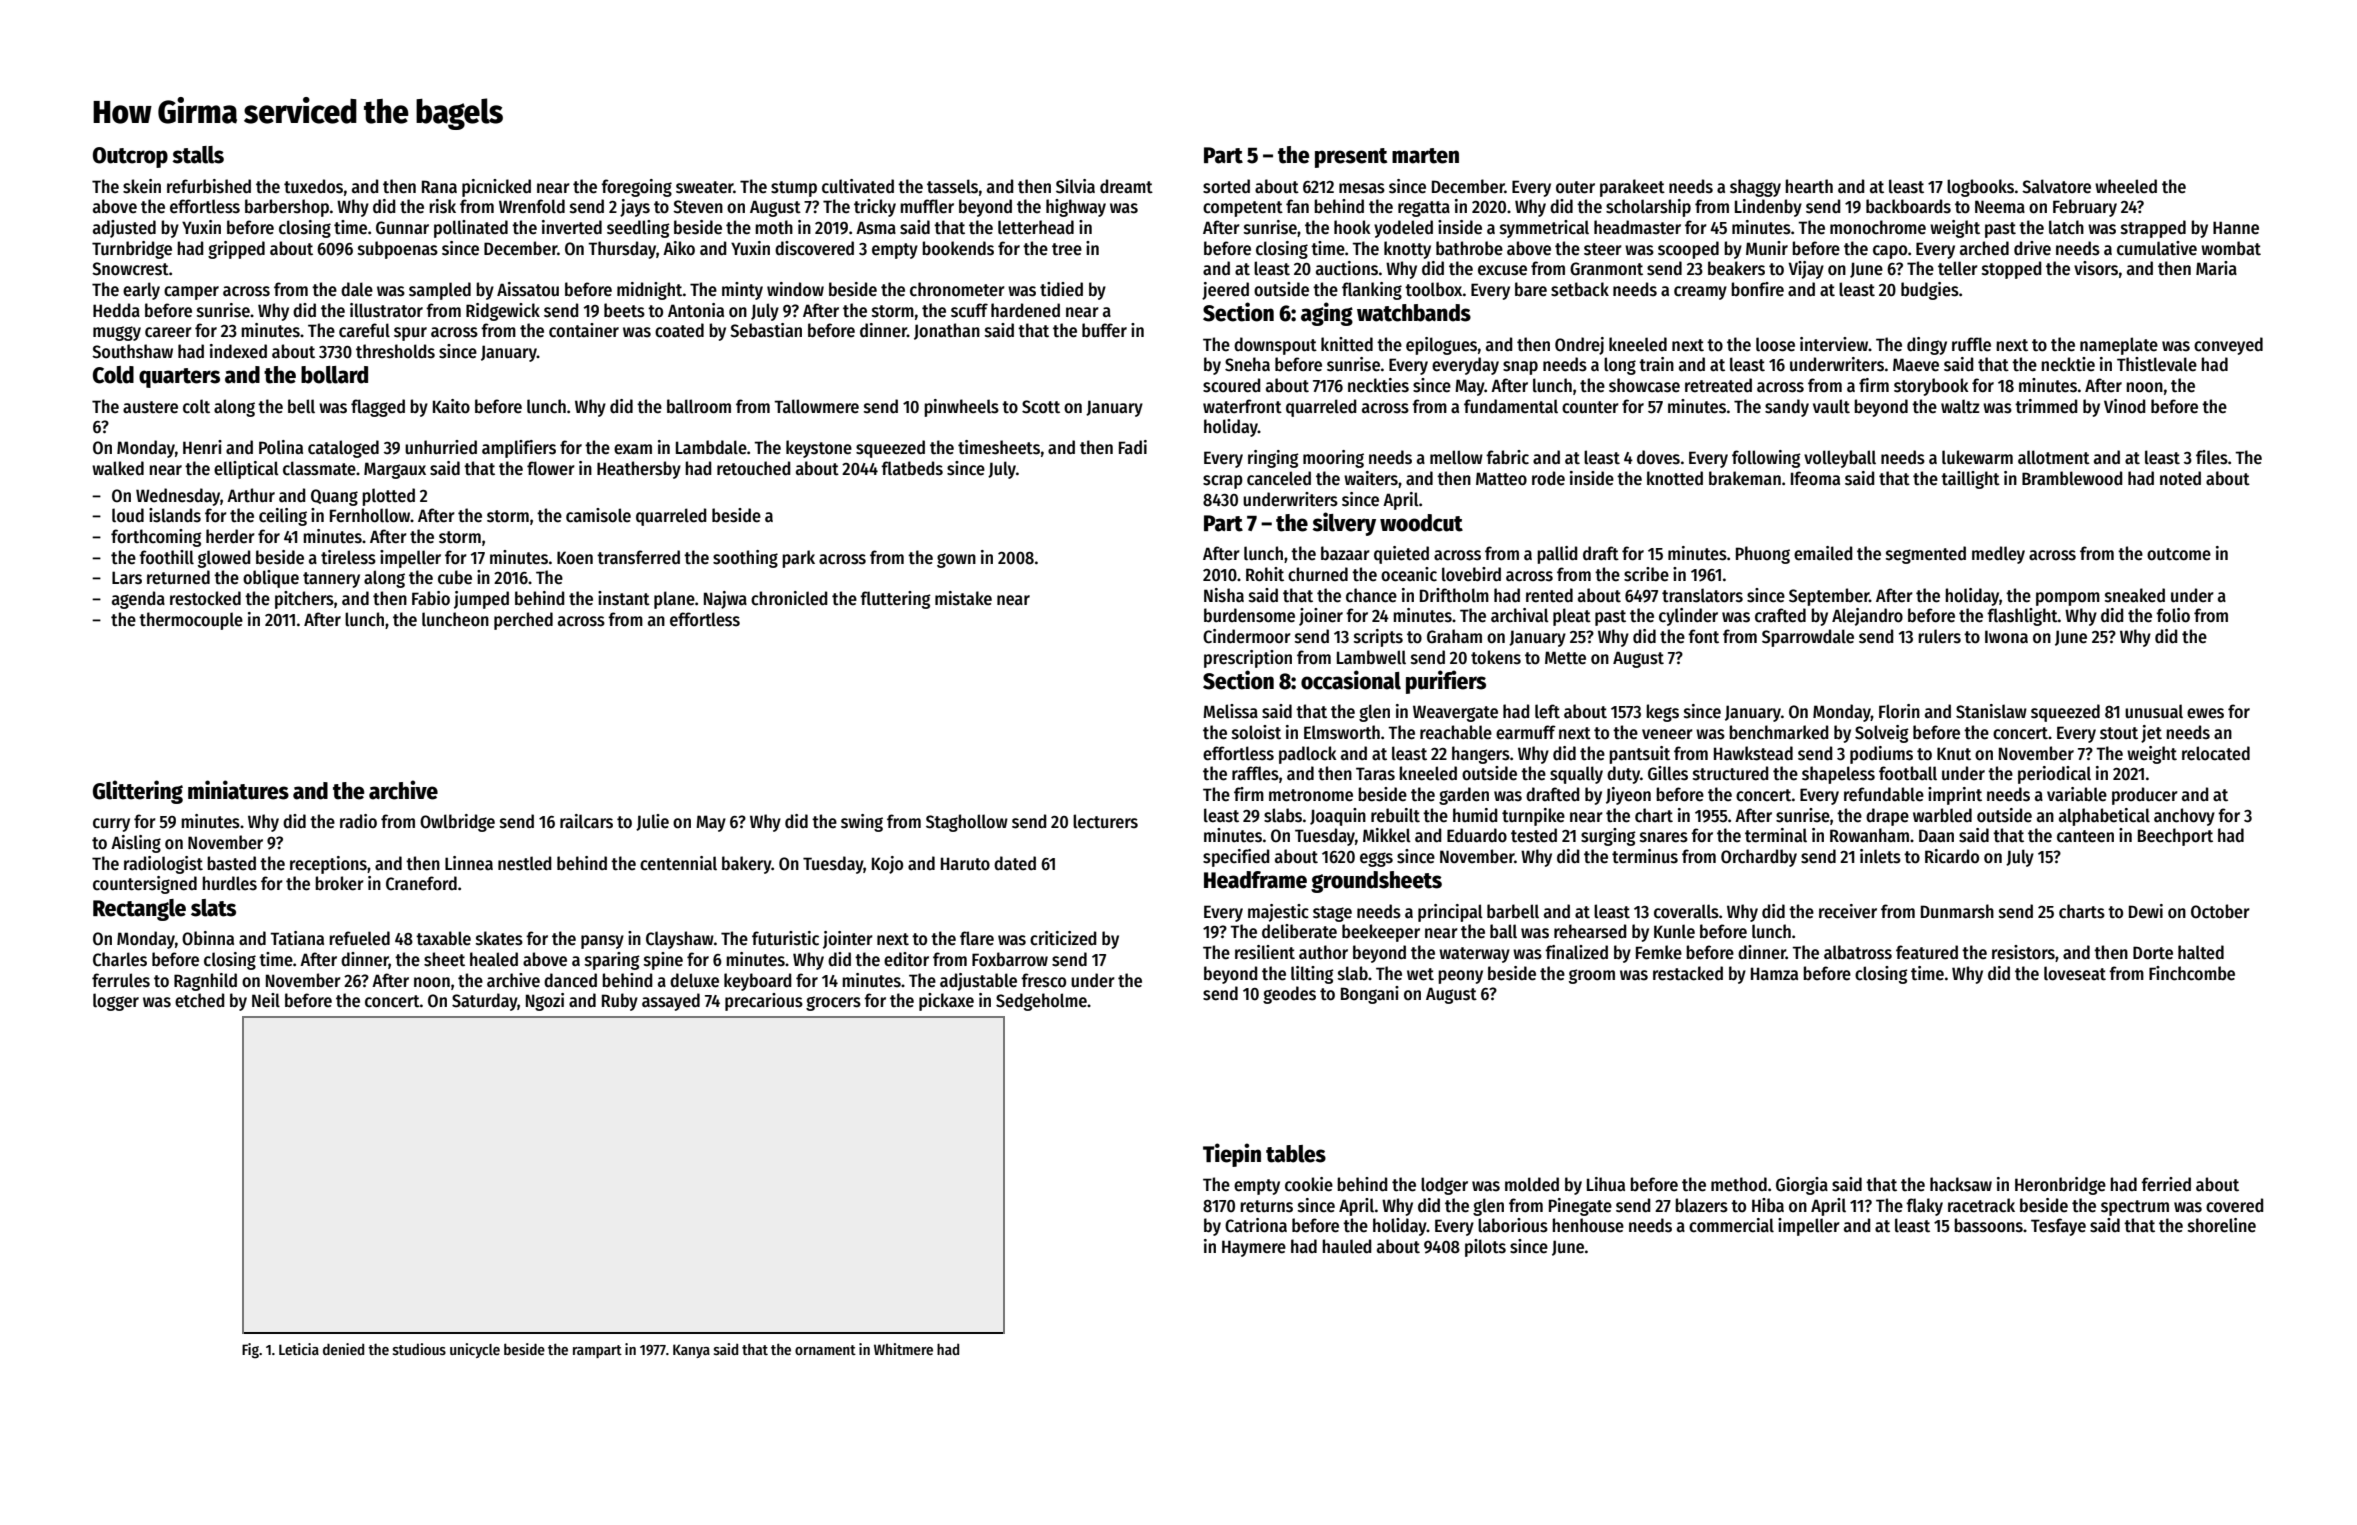 The width and height of the screenshot is (2357, 1525). Describe the element at coordinates (1664, 837) in the screenshot. I see `snares` at that location.
